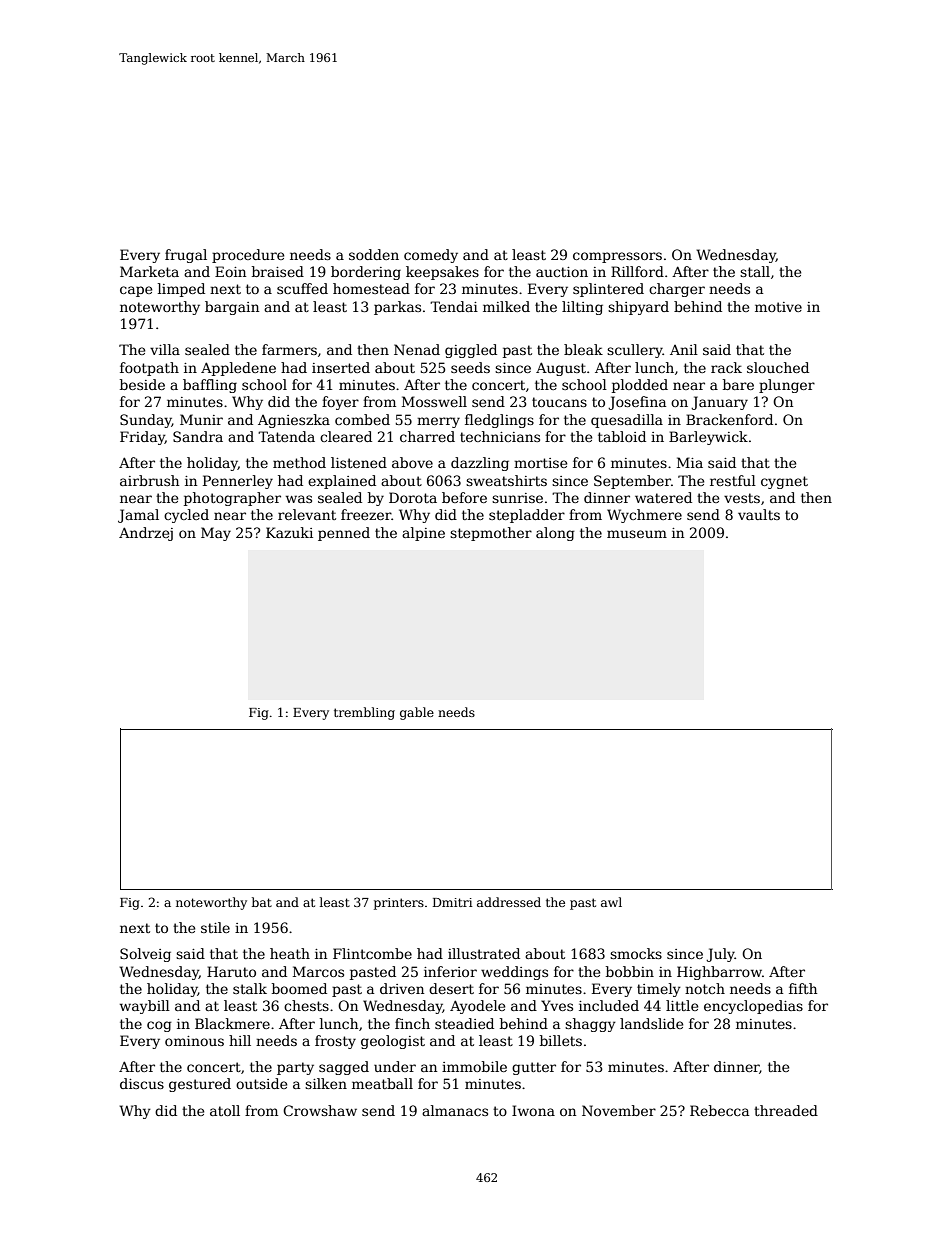  What do you see at coordinates (611, 902) in the image?
I see `awl` at bounding box center [611, 902].
